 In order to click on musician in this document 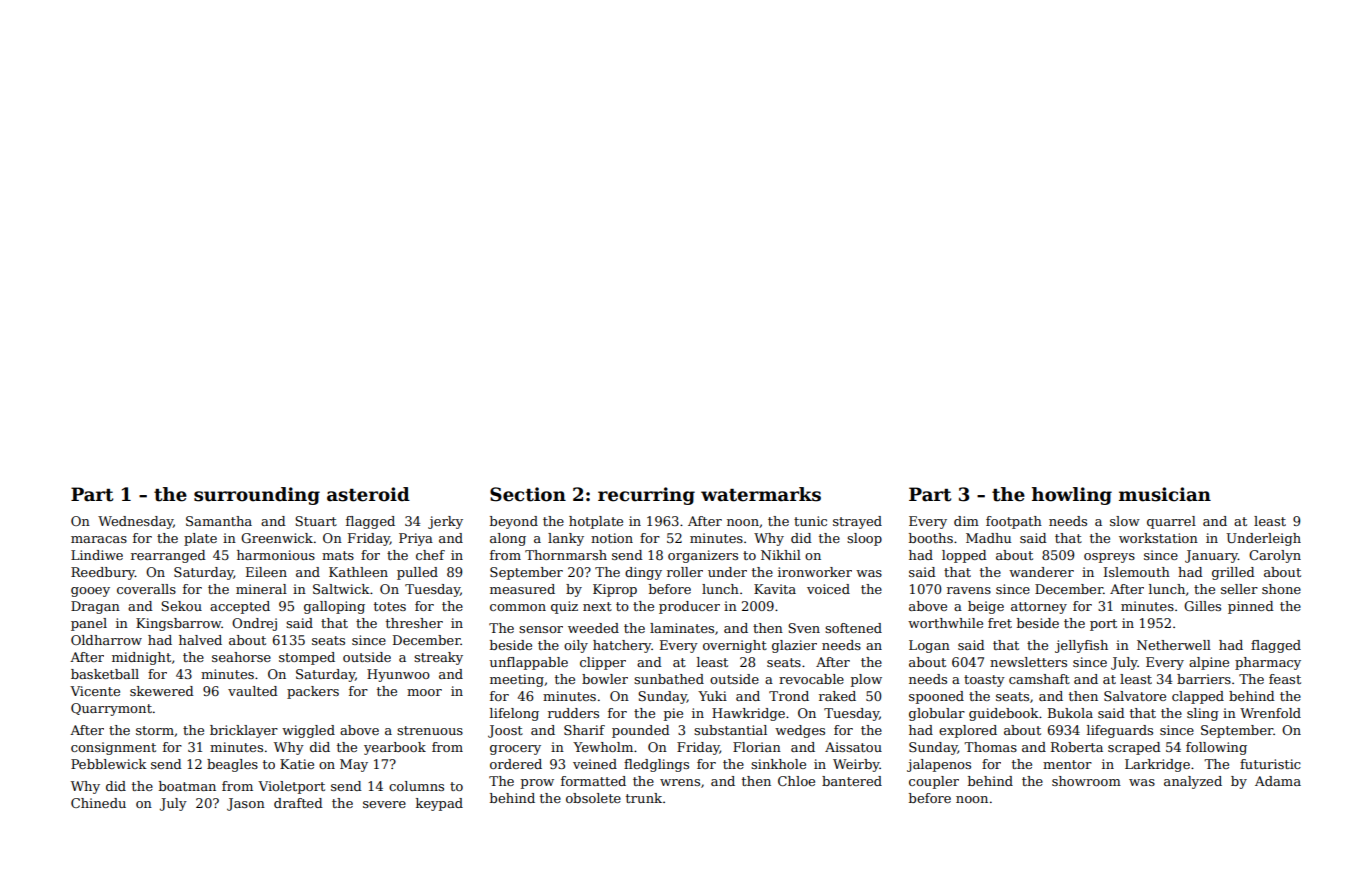, I will do `click(1165, 494)`.
